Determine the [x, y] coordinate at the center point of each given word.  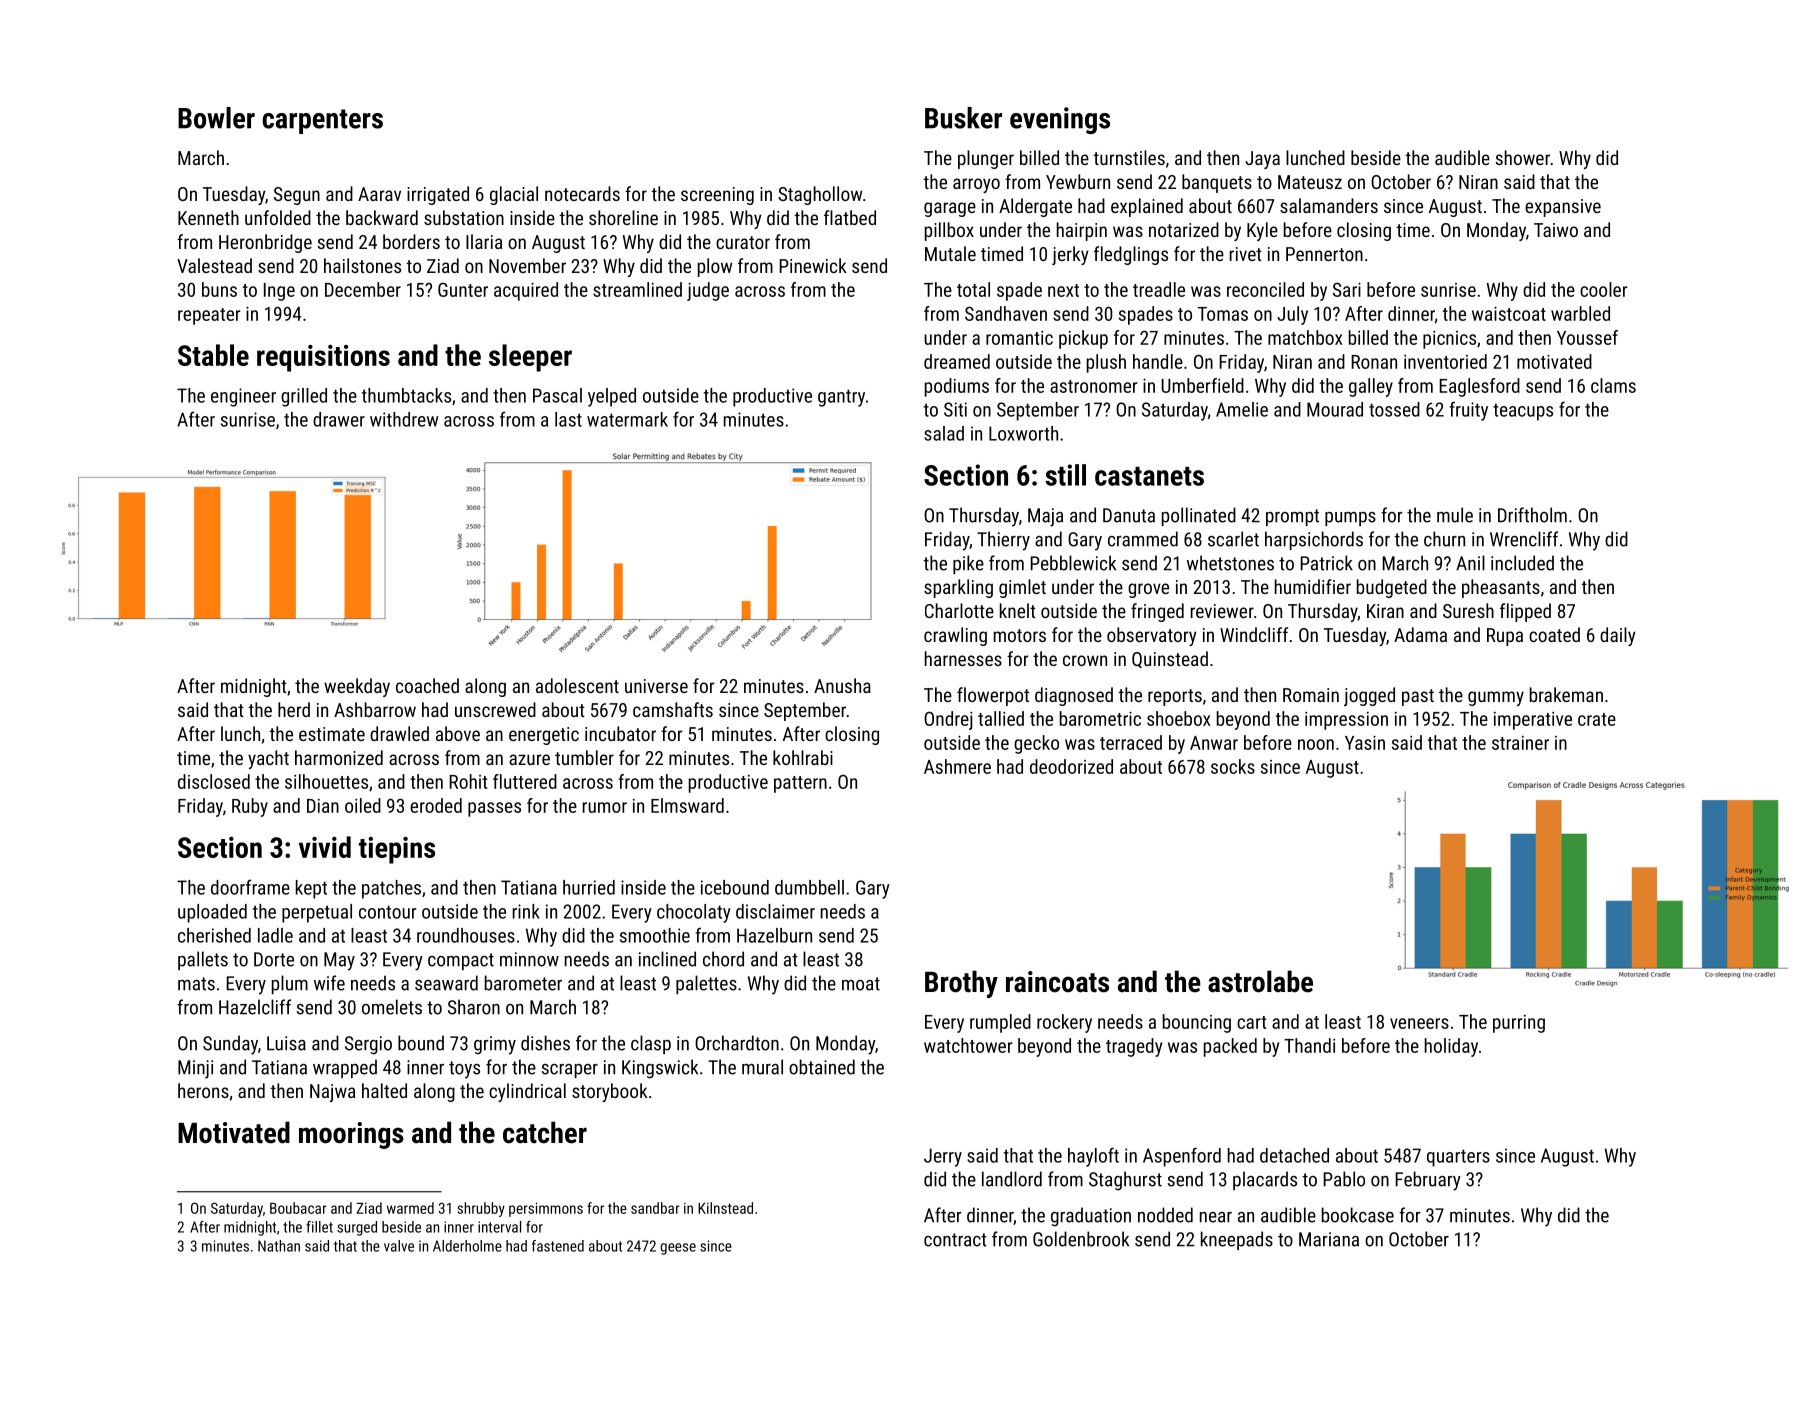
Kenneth [208, 217]
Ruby [250, 807]
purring [1519, 1024]
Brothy [961, 984]
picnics [1449, 340]
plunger [986, 159]
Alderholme [467, 1246]
